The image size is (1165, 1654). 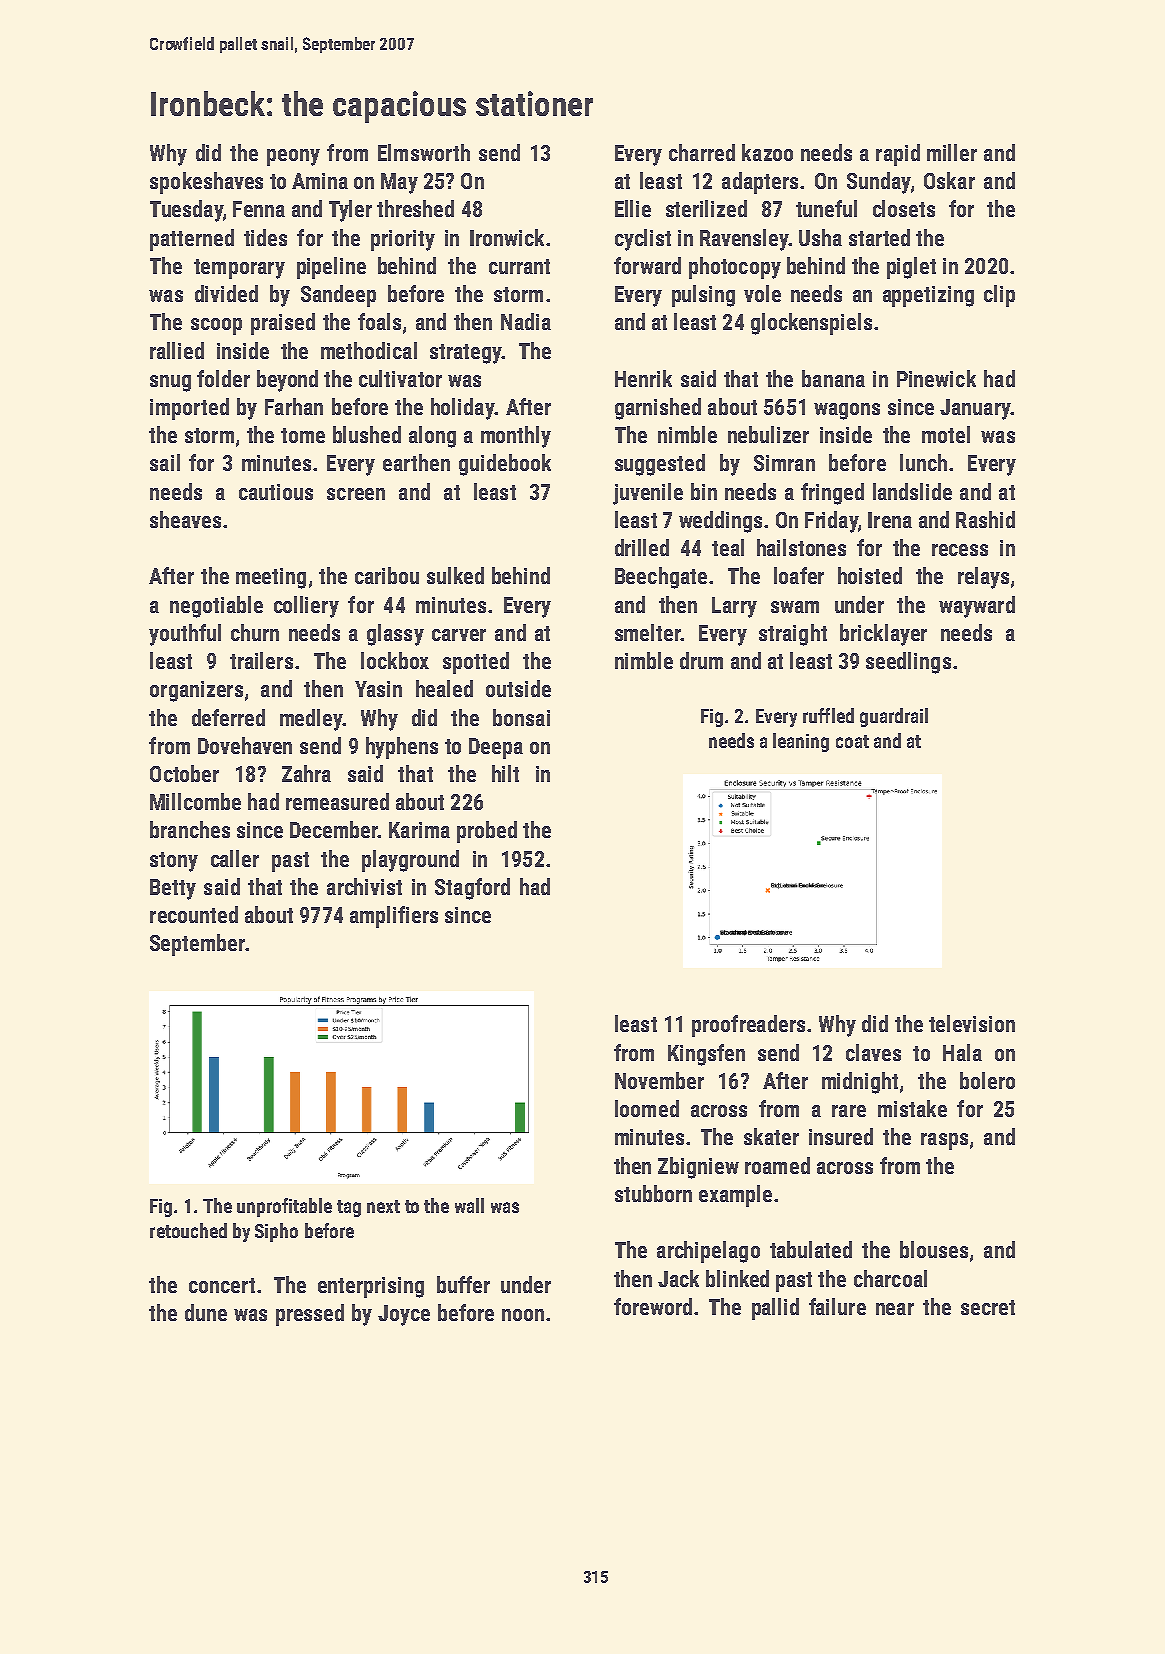 What do you see at coordinates (424, 152) in the document?
I see `Elmsworth` at bounding box center [424, 152].
